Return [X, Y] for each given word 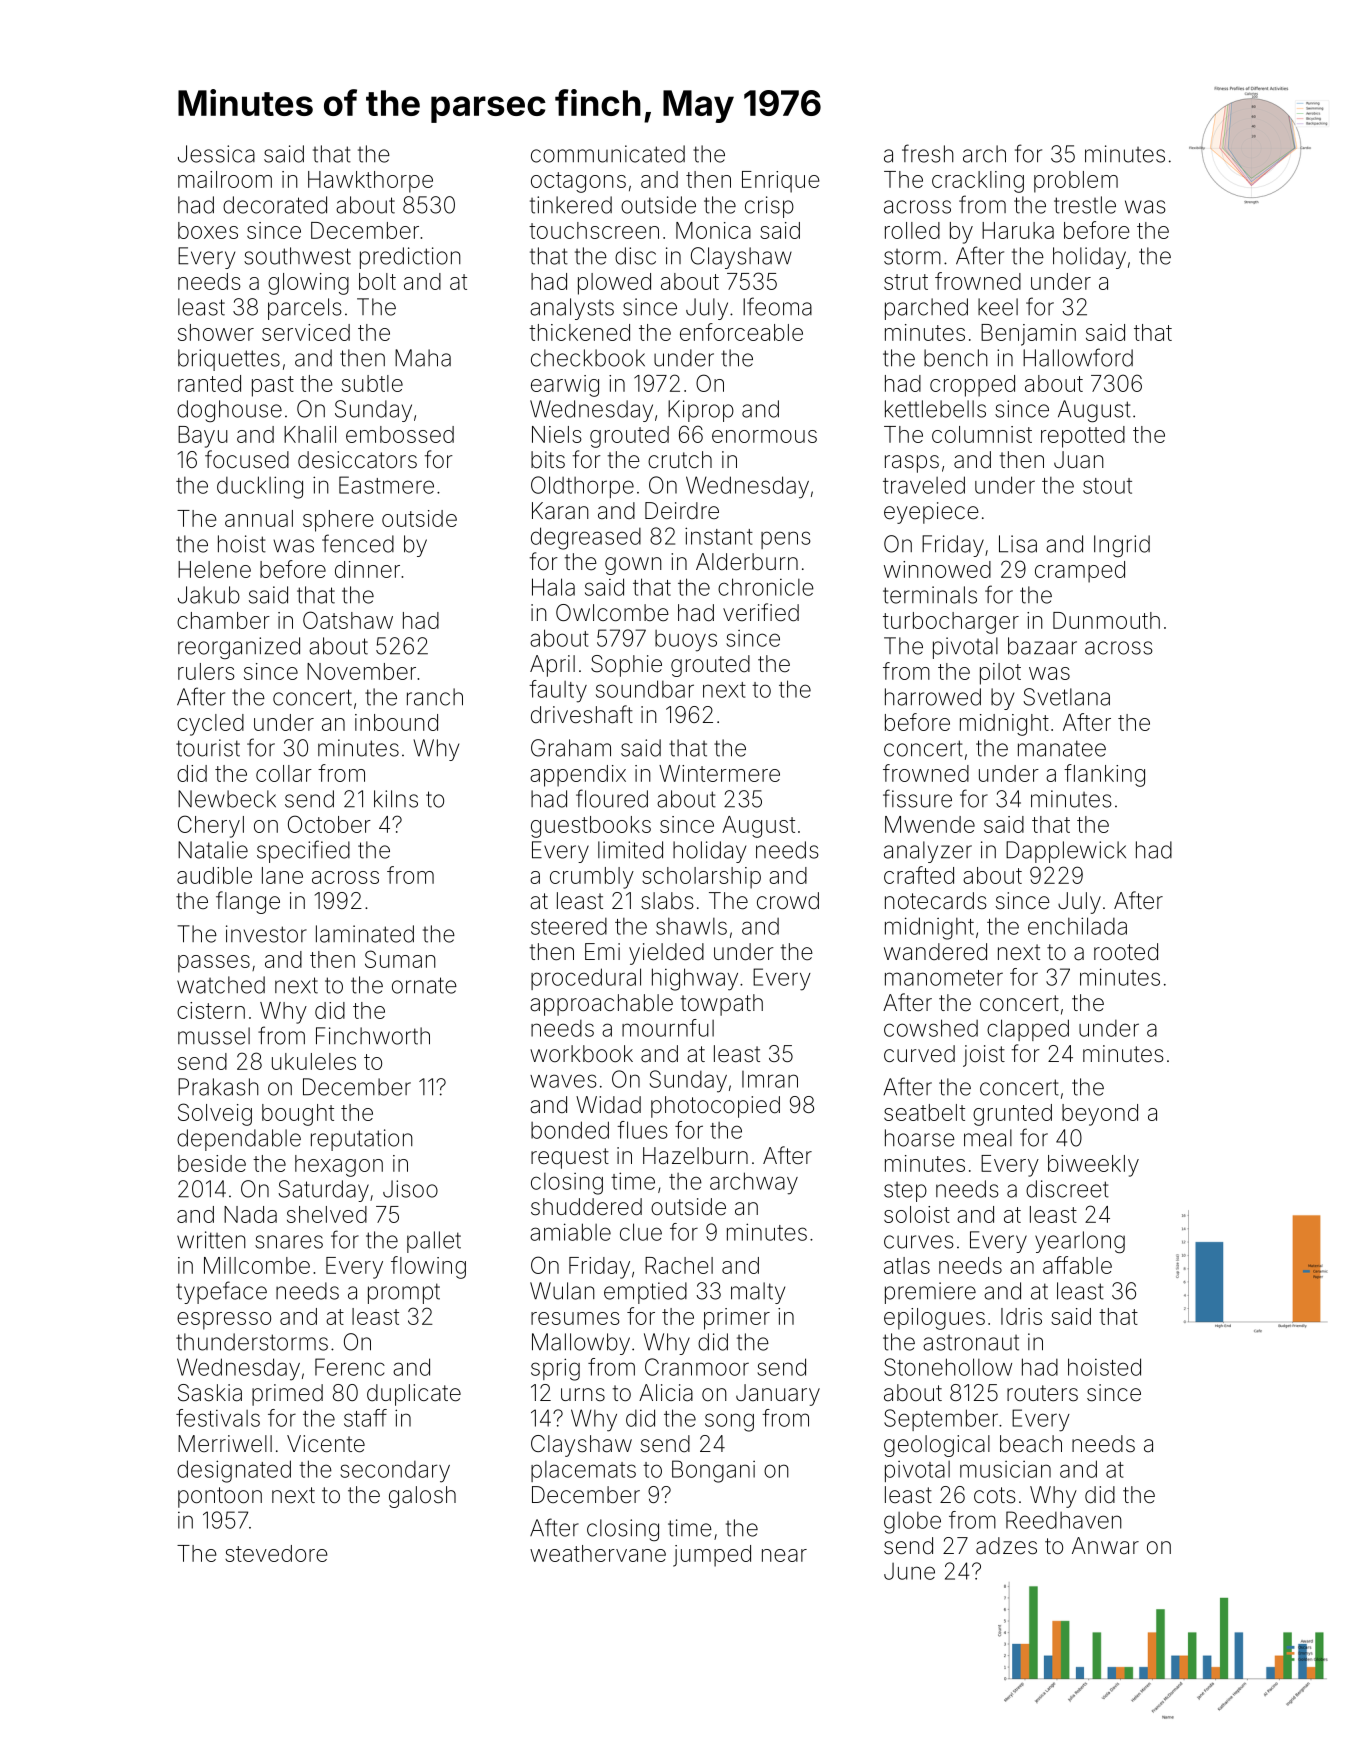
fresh [928, 153]
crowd [788, 901]
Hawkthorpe [370, 182]
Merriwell [225, 1443]
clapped [1028, 1030]
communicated [608, 154]
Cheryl [211, 826]
